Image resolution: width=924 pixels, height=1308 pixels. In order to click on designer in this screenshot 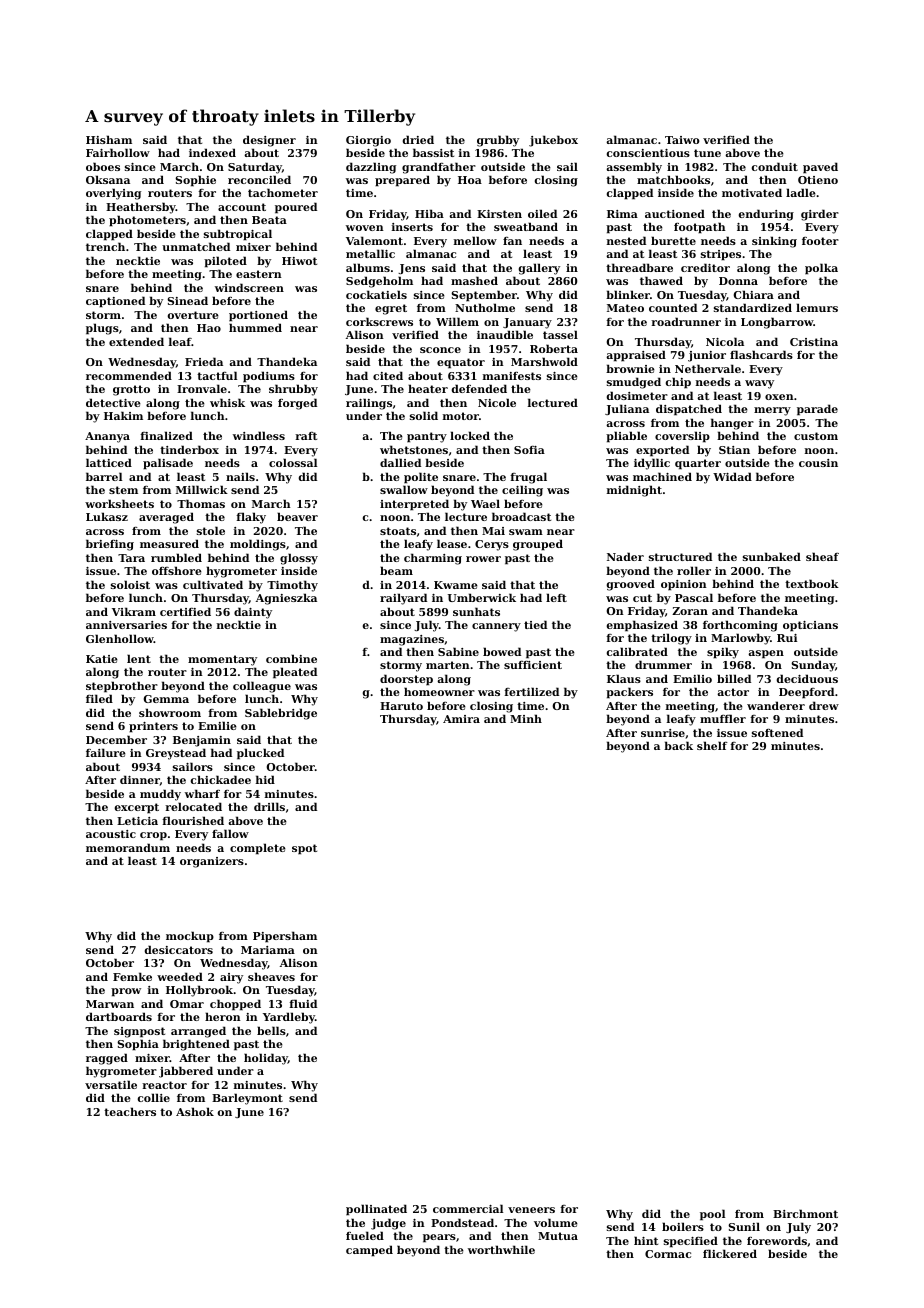, I will do `click(269, 141)`.
